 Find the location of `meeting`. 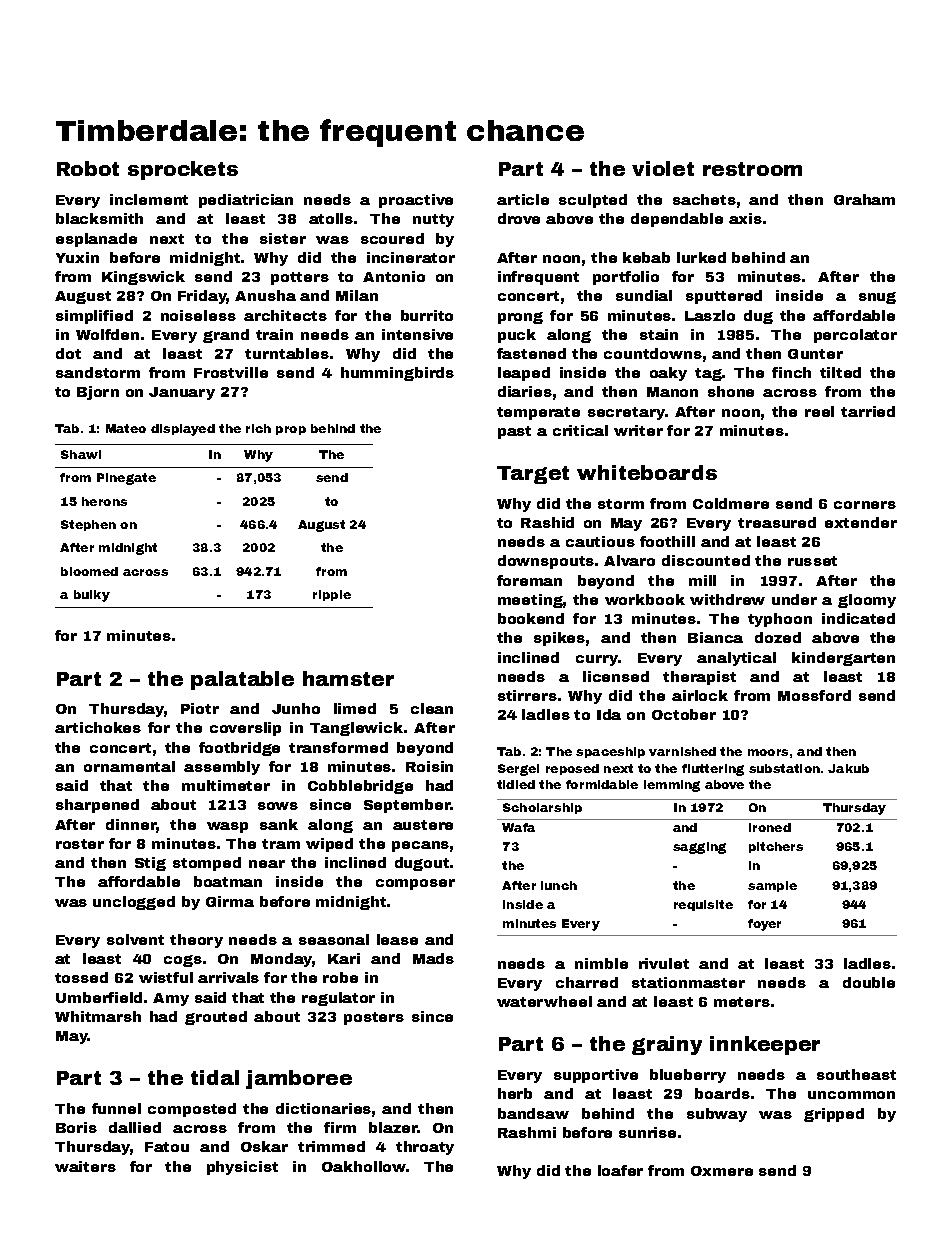

meeting is located at coordinates (530, 601).
